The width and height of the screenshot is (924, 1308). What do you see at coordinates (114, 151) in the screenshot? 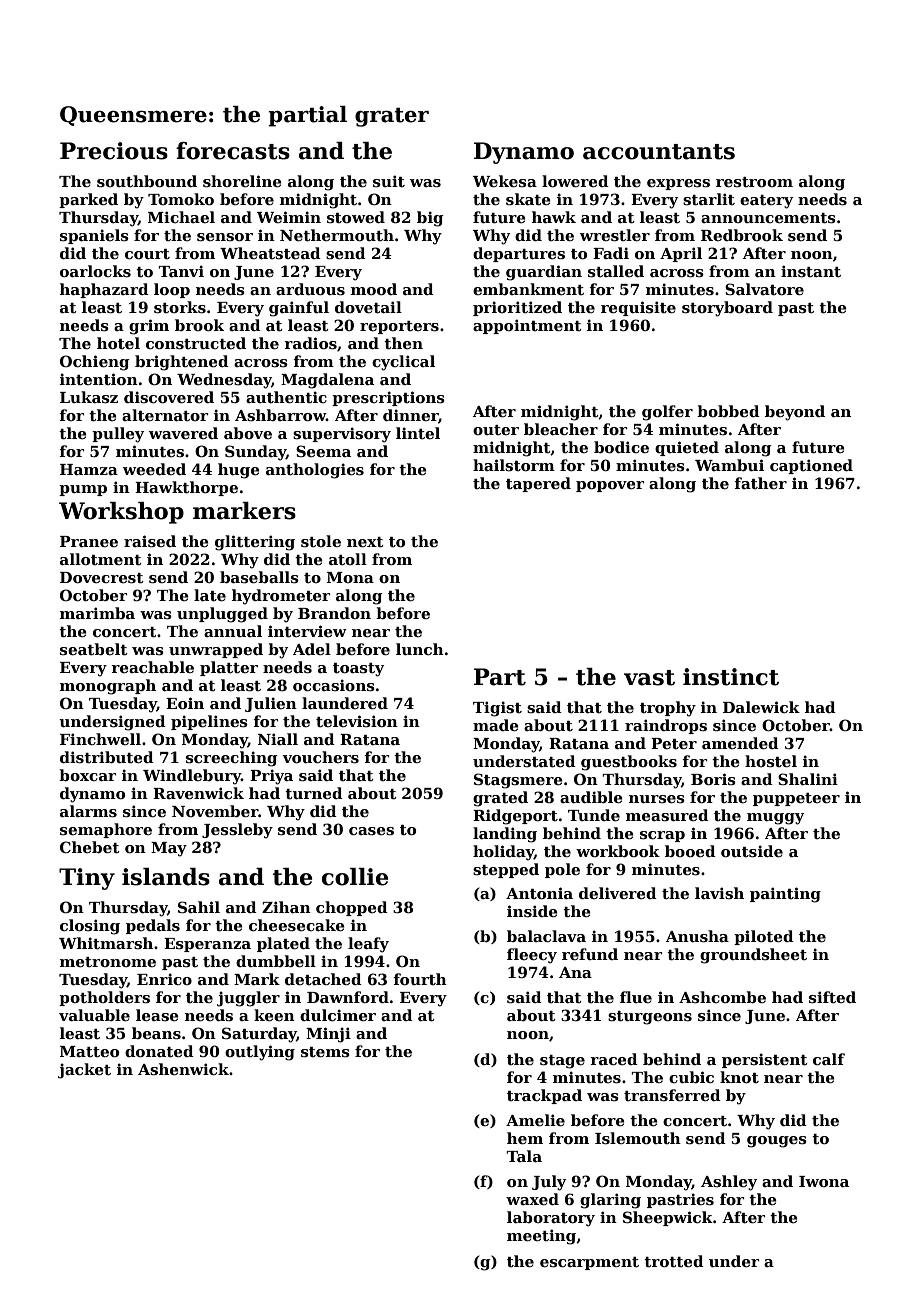
I see `Precious` at bounding box center [114, 151].
